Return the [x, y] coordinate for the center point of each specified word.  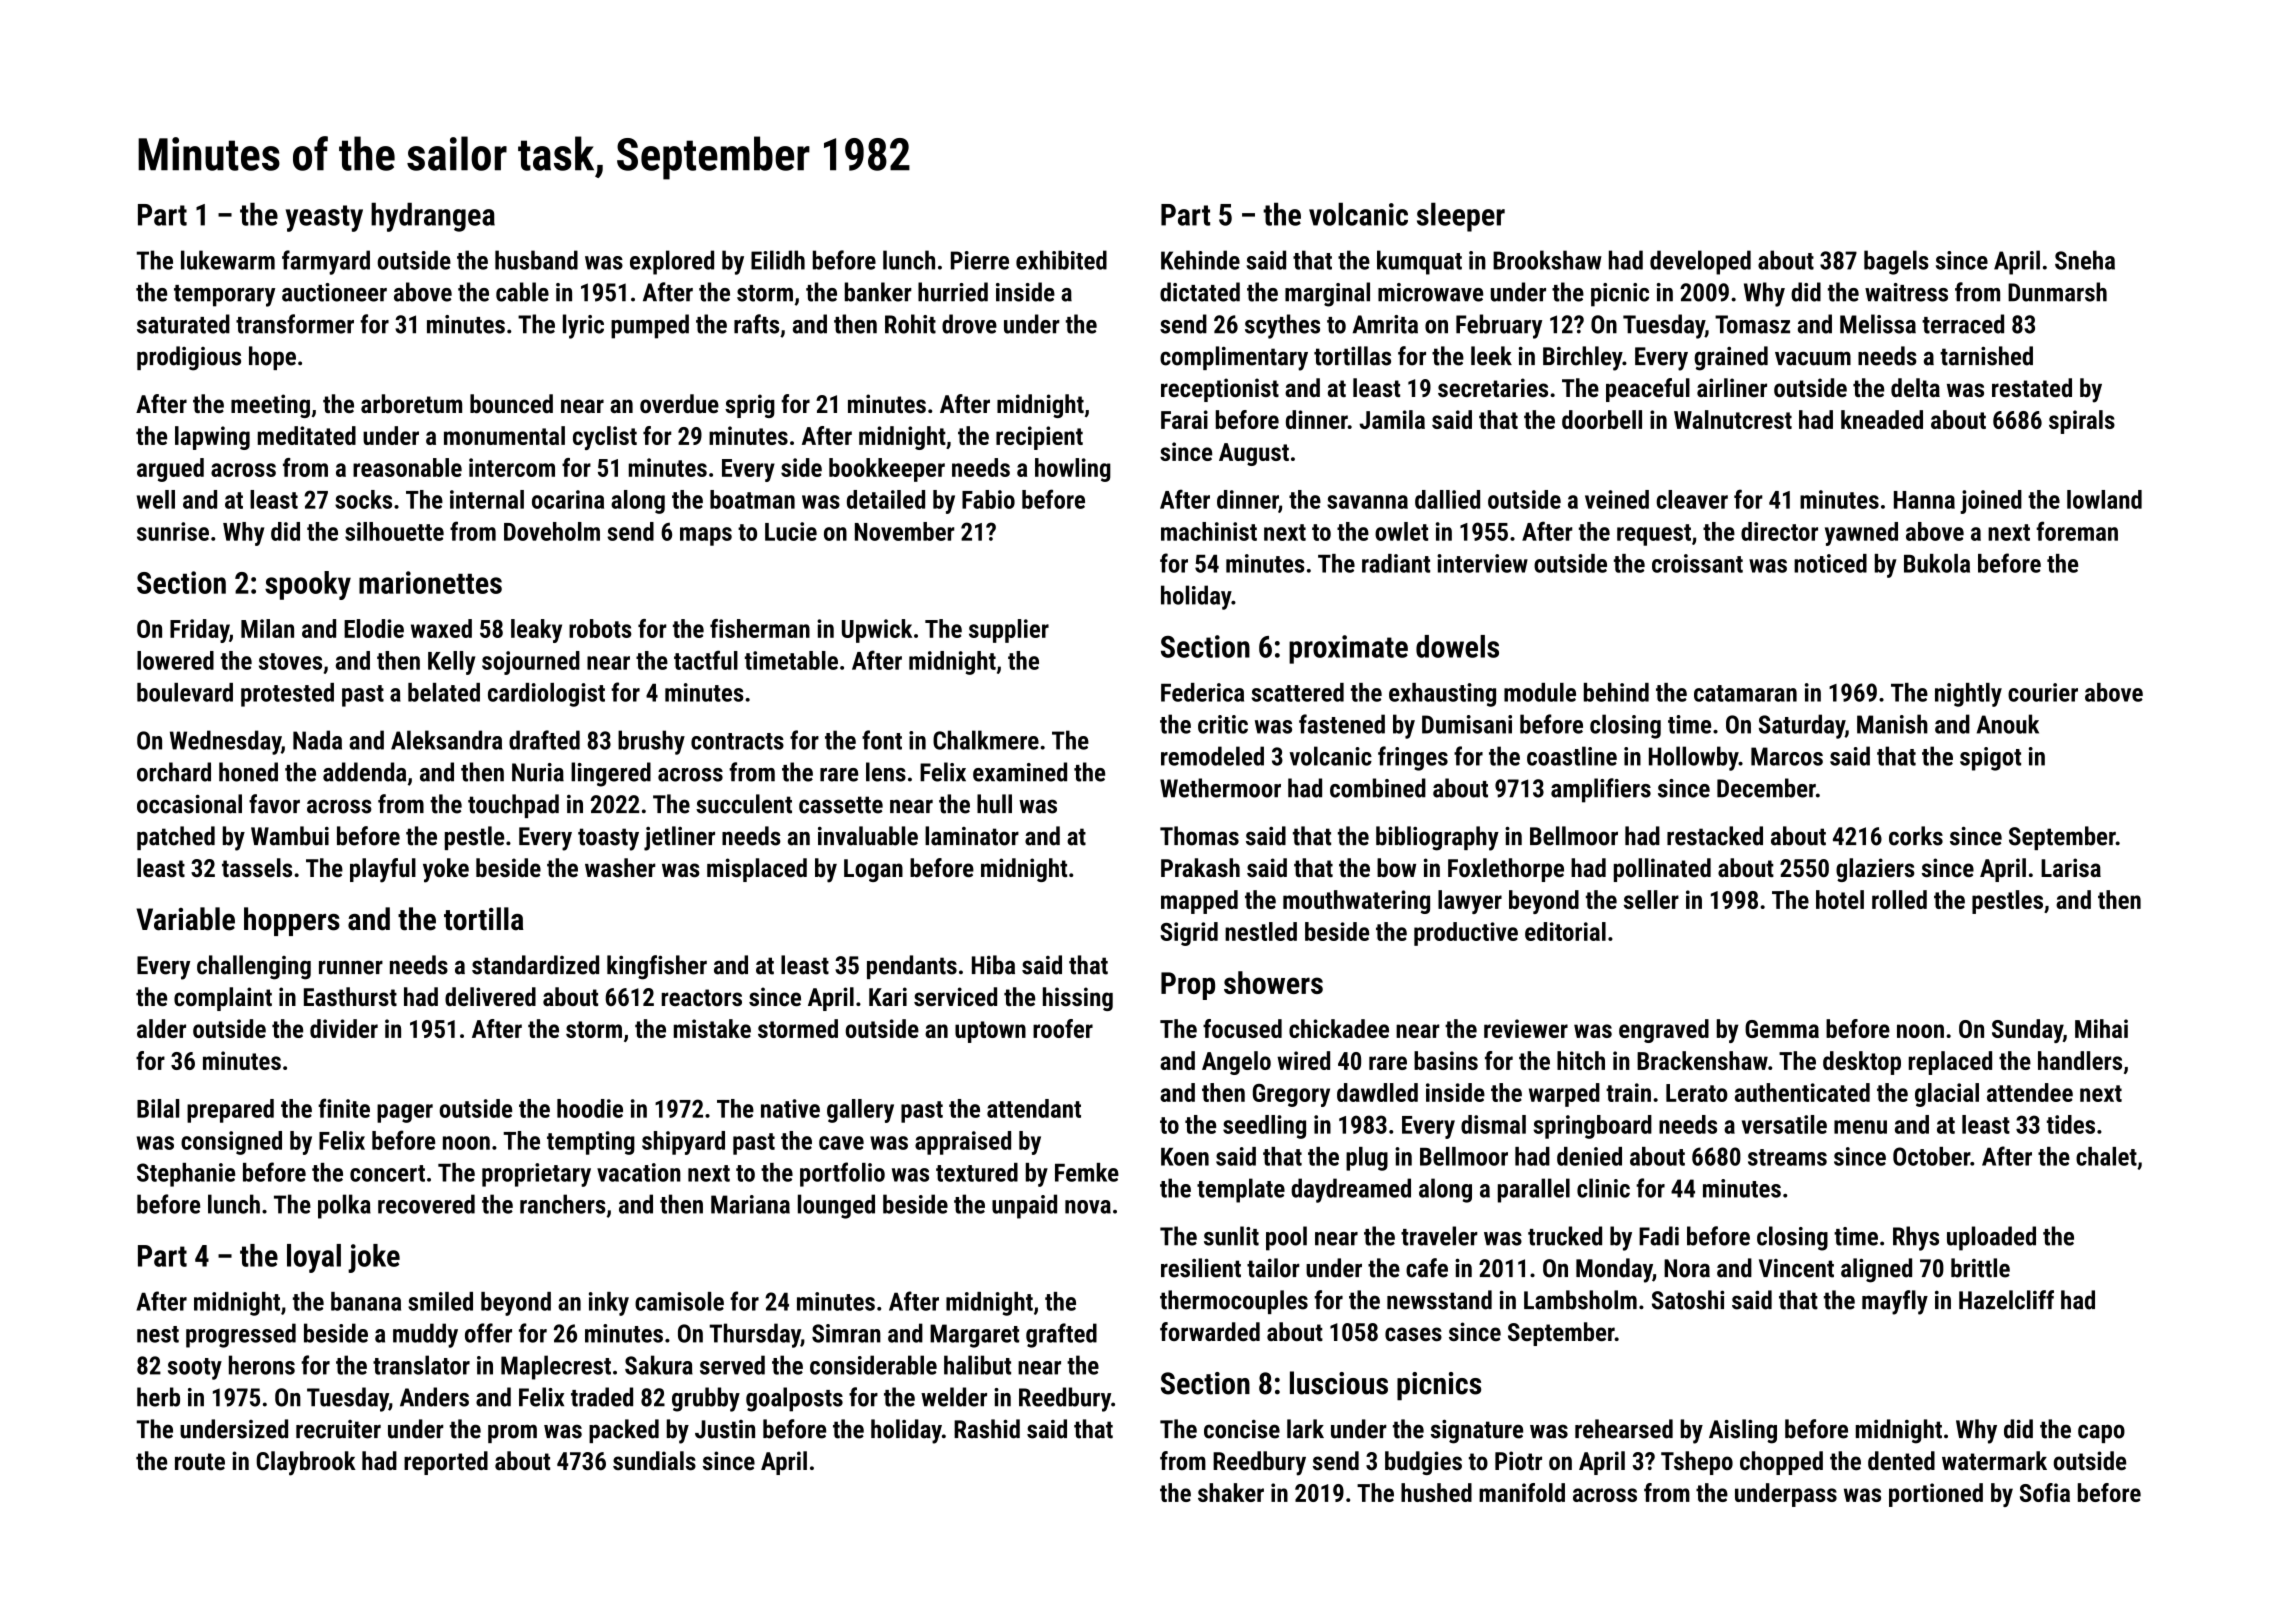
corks [1916, 836]
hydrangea [433, 217]
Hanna [1924, 500]
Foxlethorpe [1506, 870]
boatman [752, 499]
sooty [195, 1369]
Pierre [980, 260]
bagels [1896, 262]
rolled [1899, 899]
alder [161, 1028]
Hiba [993, 965]
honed [248, 772]
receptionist [1220, 390]
